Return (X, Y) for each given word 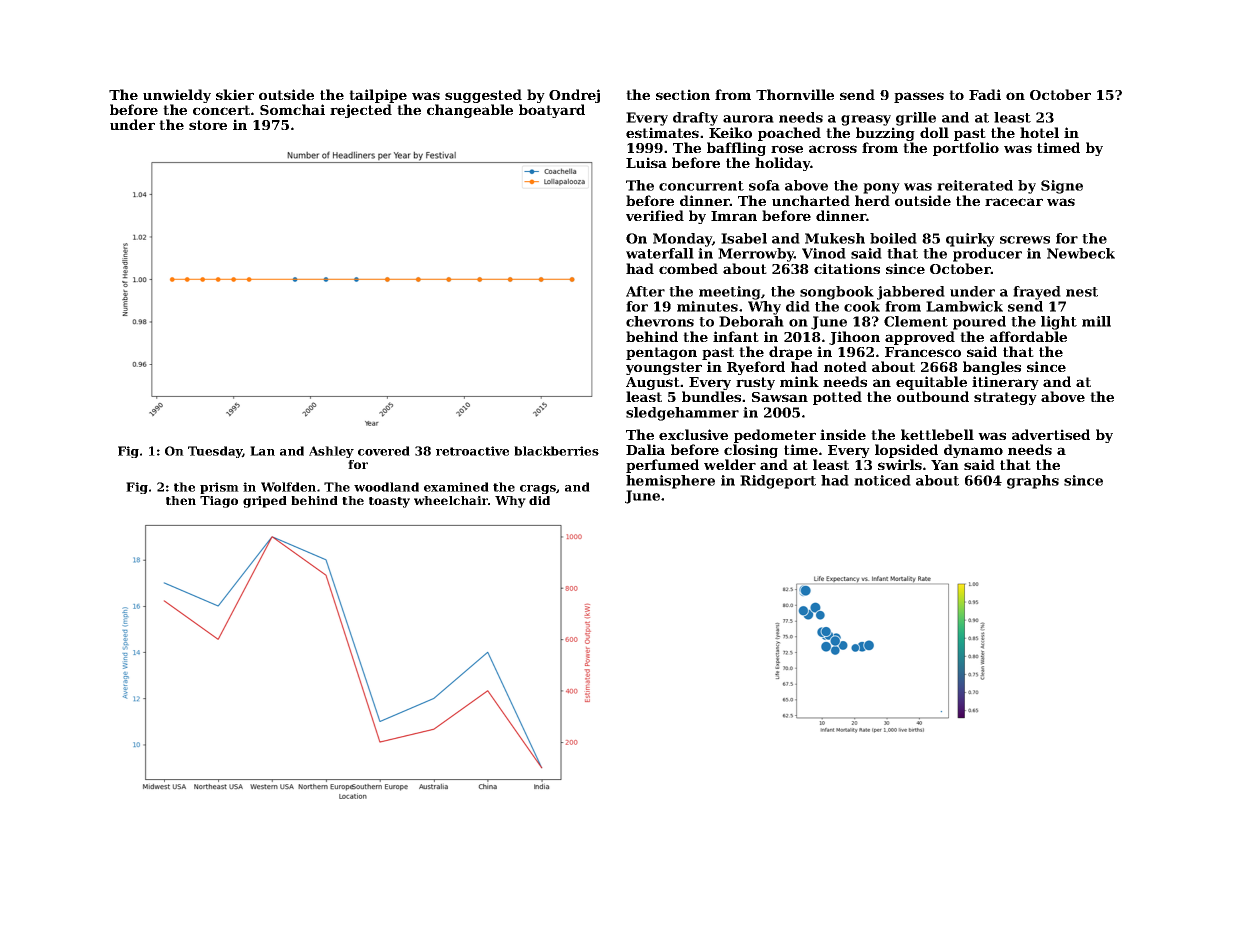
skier (235, 94)
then (181, 500)
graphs (1033, 482)
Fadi (985, 94)
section (683, 94)
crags (538, 489)
